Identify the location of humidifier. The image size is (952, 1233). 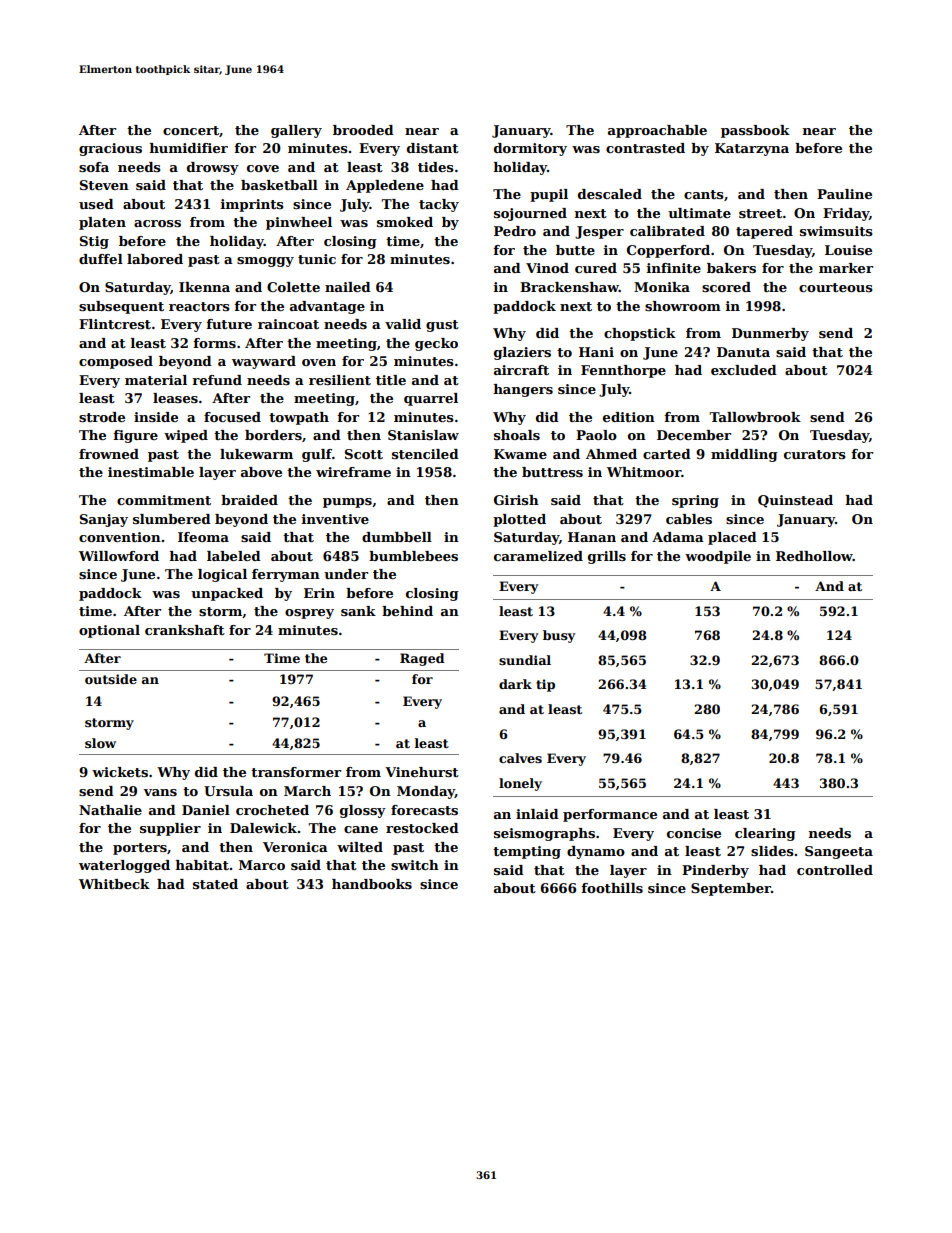
(189, 148).
